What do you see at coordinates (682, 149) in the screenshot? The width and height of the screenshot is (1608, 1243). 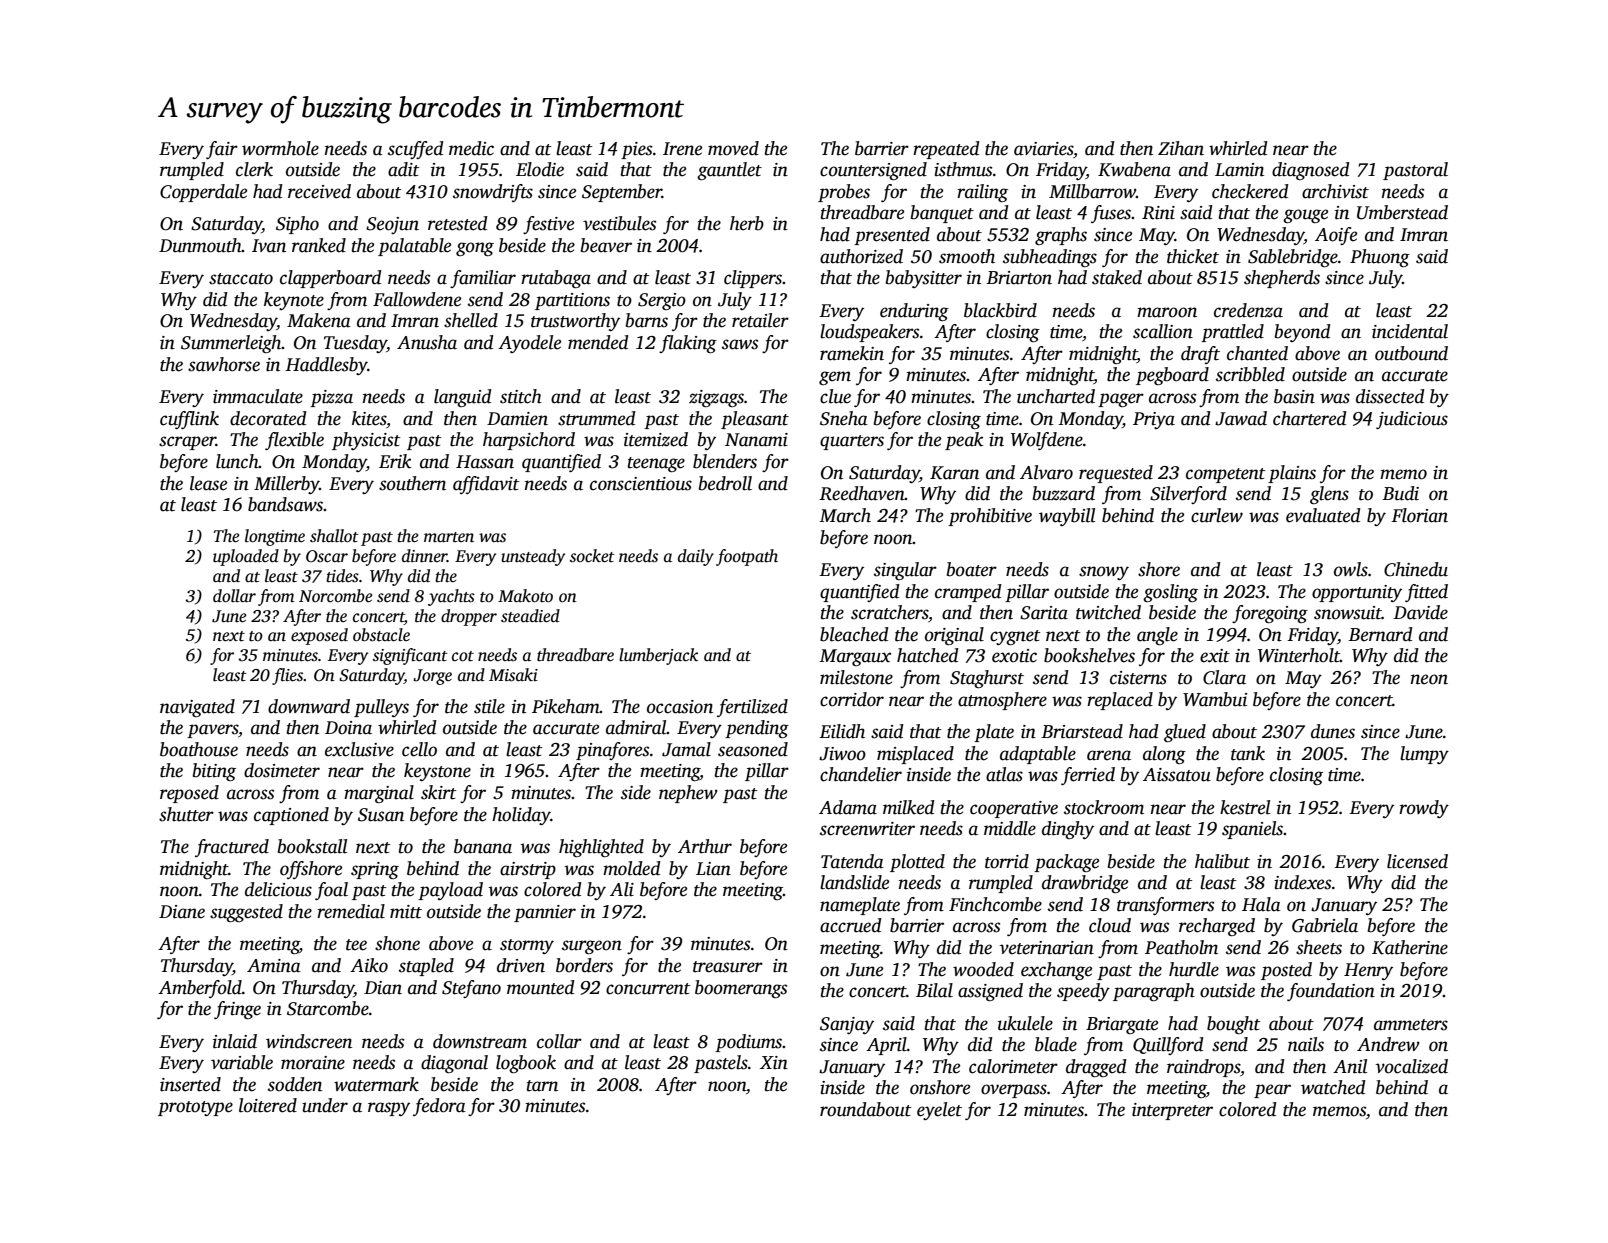 I see `Irene` at bounding box center [682, 149].
